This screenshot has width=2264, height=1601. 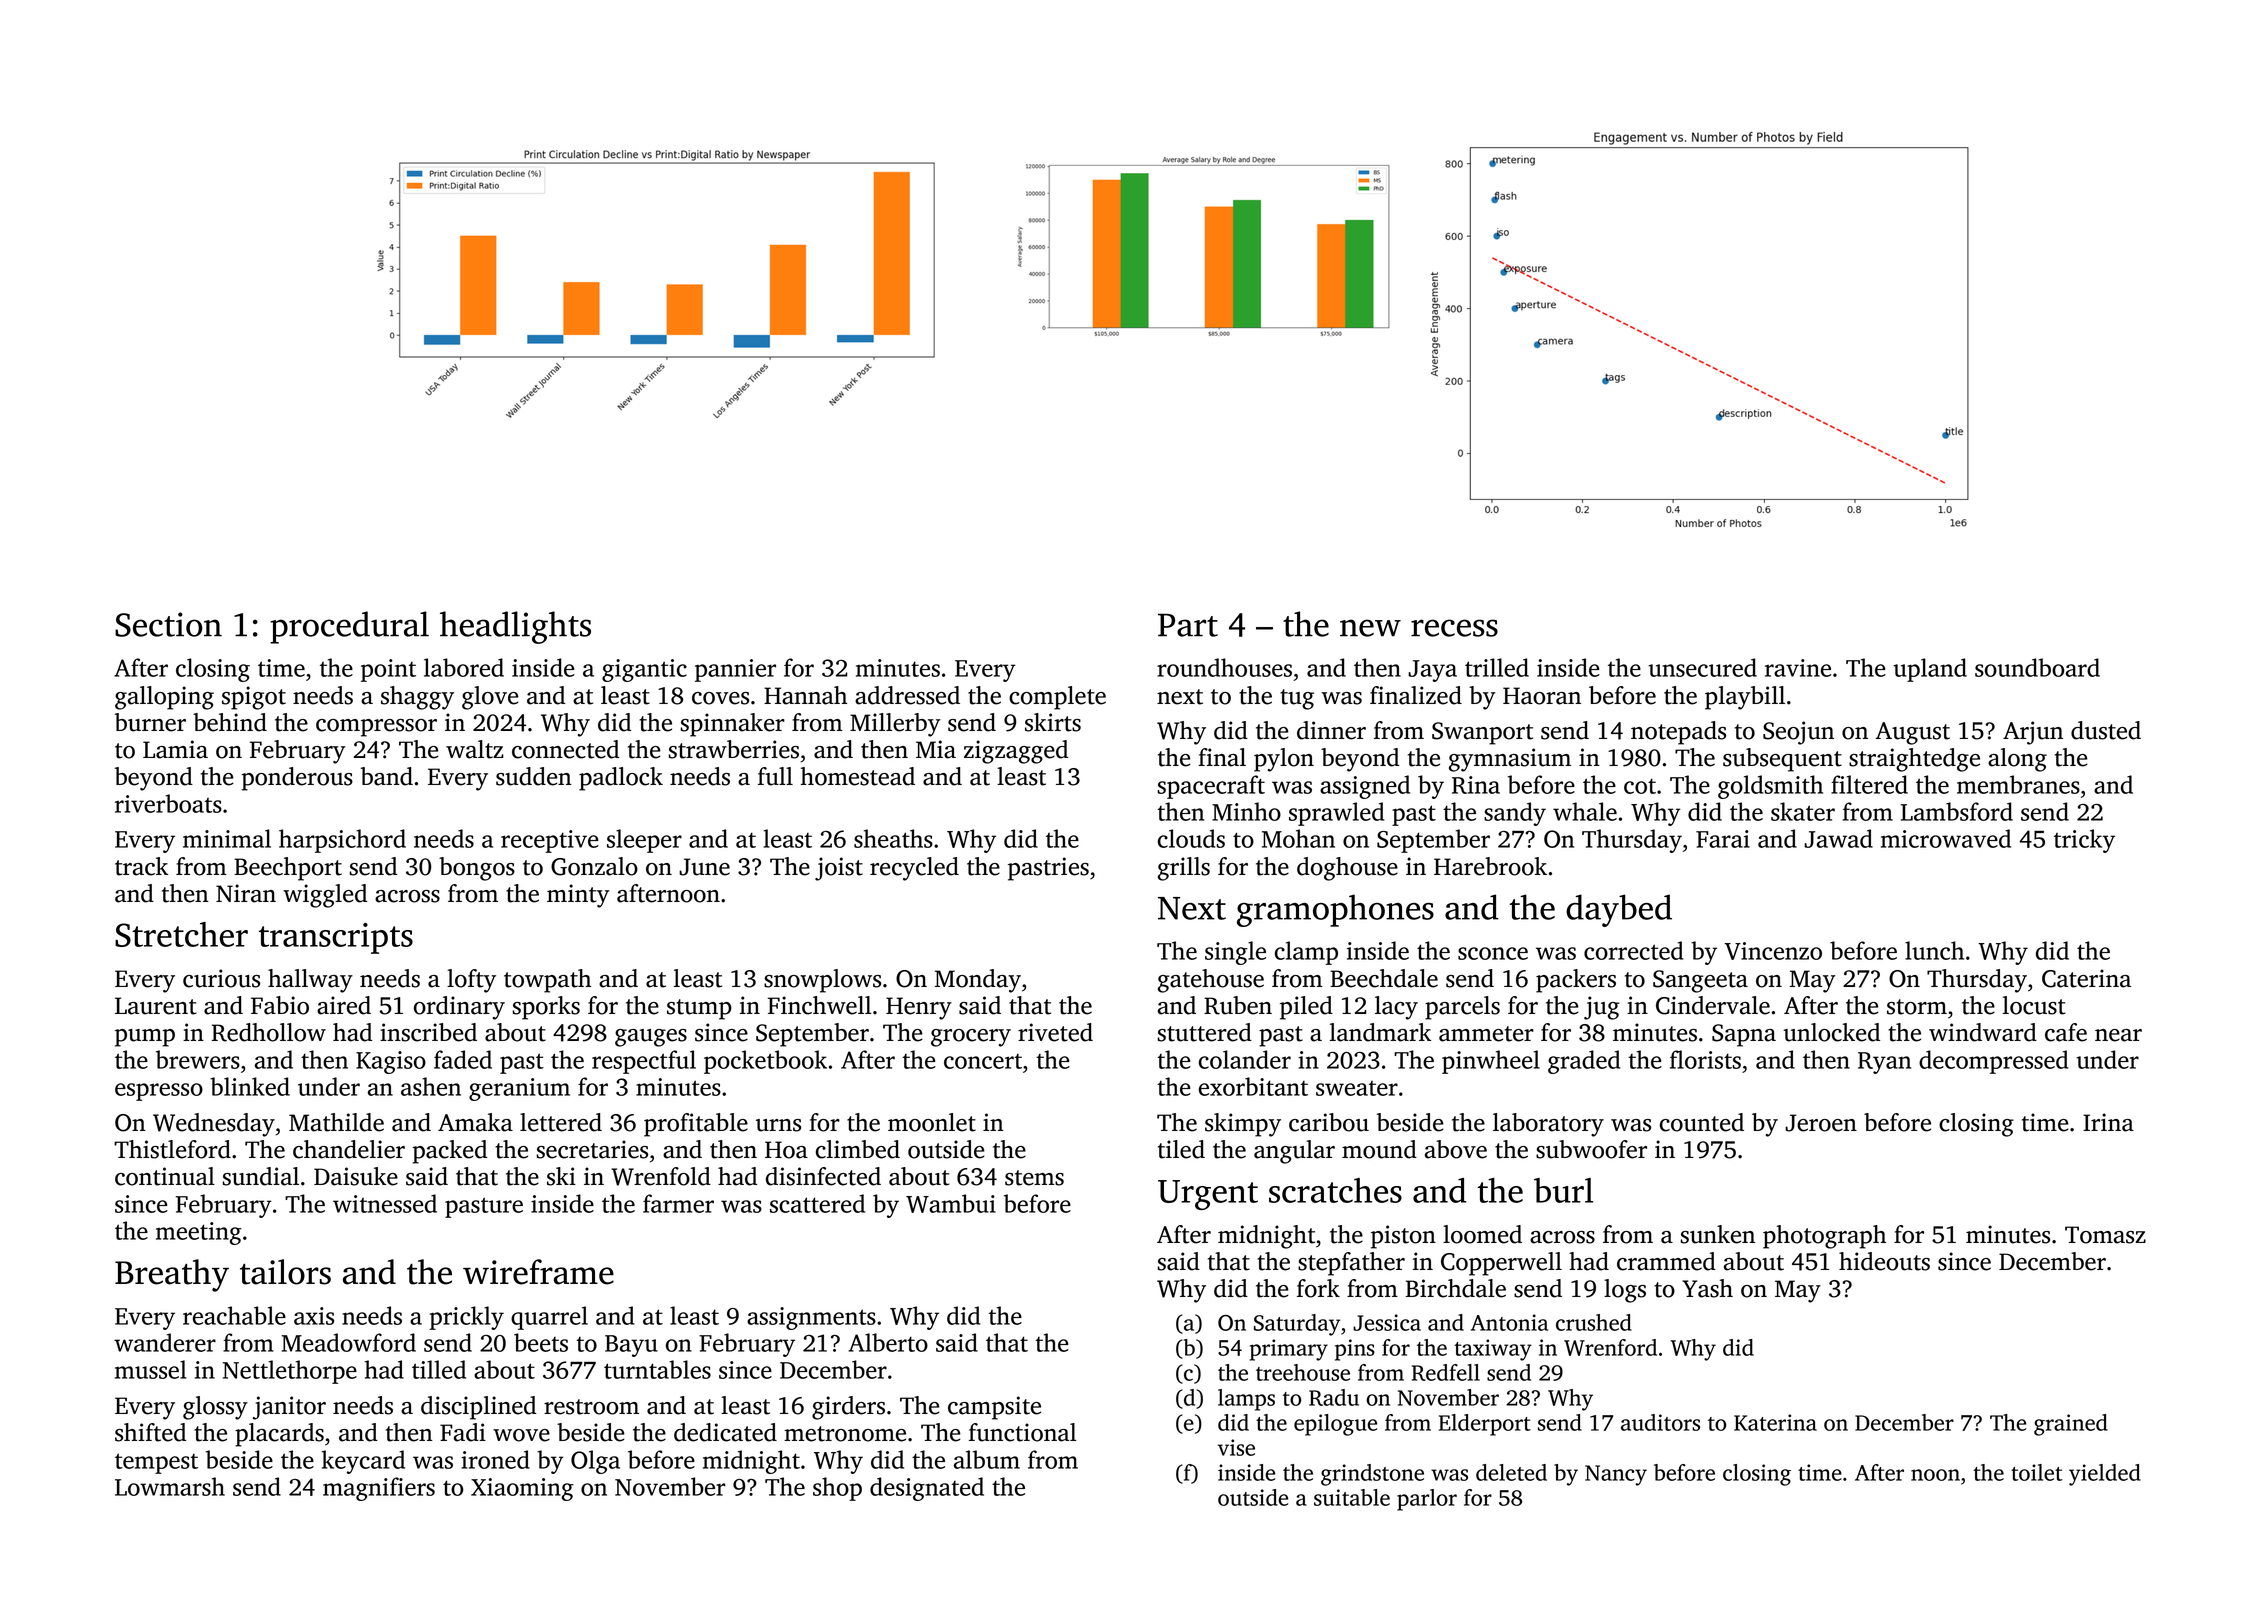 I want to click on Lowmarsh, so click(x=170, y=1486).
